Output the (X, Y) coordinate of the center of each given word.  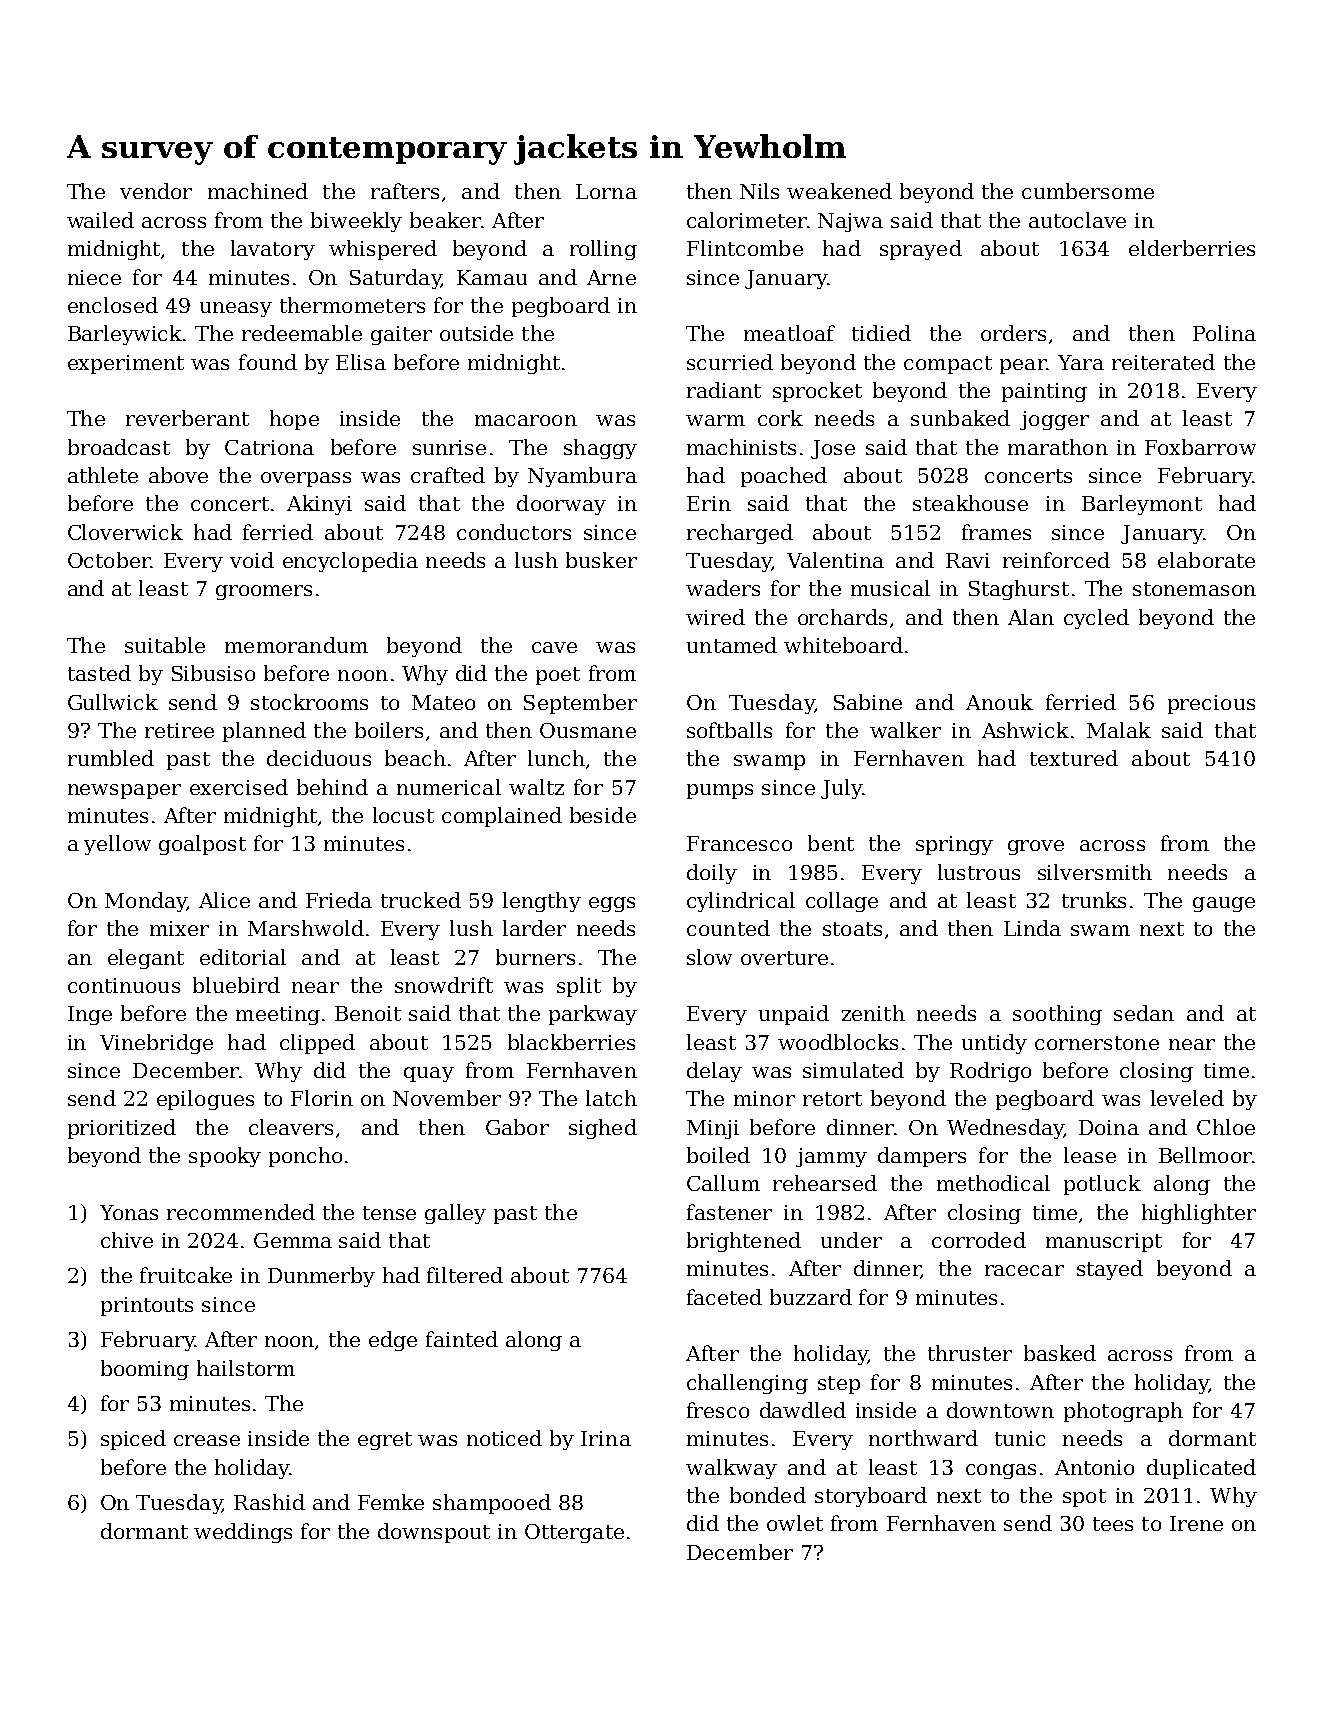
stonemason (1194, 589)
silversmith (1095, 872)
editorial (243, 957)
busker (601, 560)
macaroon (526, 420)
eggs (612, 904)
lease (1090, 1155)
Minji (713, 1129)
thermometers (352, 305)
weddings (243, 1533)
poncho (305, 1157)
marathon (1058, 447)
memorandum (296, 645)
